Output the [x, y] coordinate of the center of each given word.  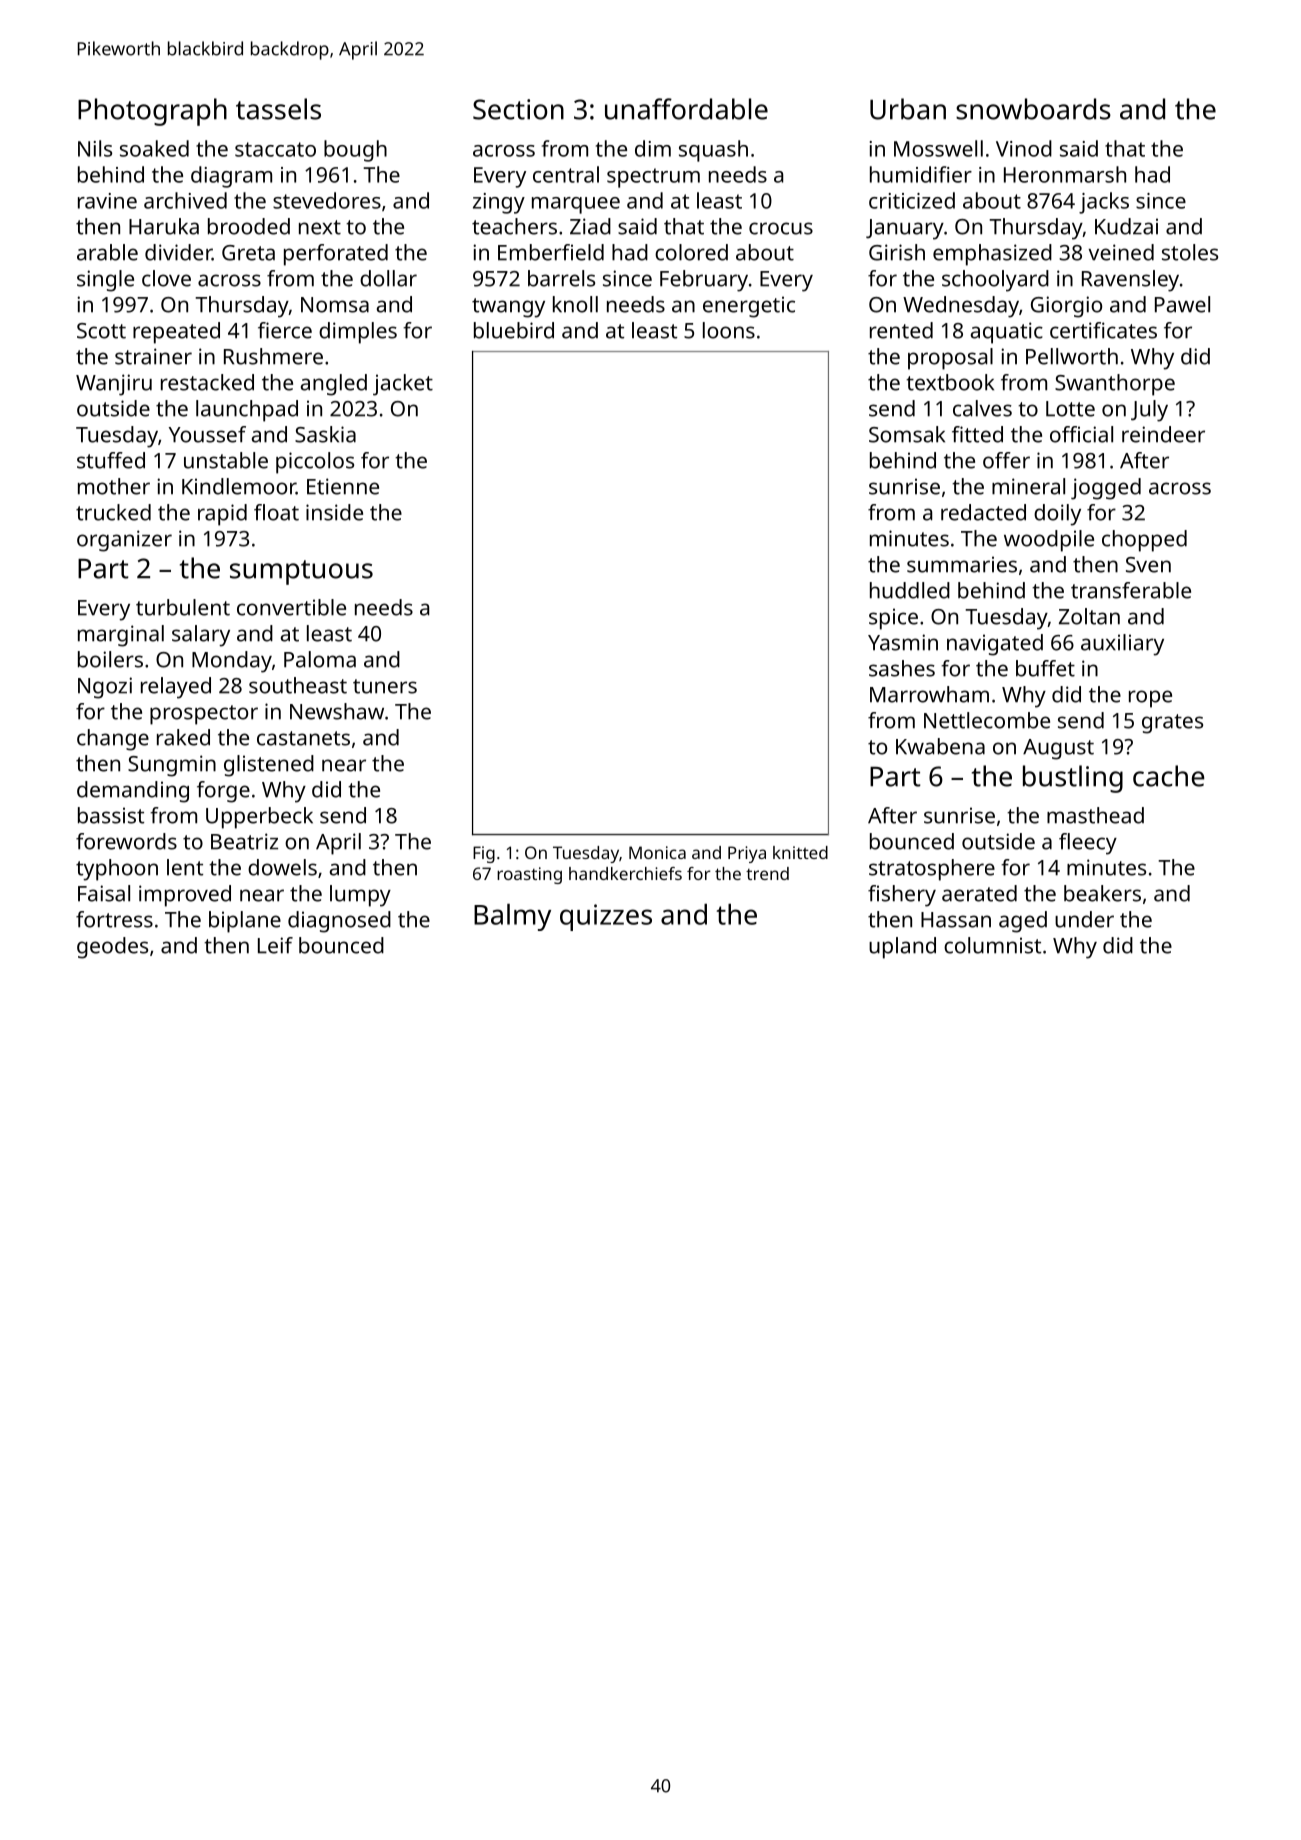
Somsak [907, 434]
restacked [207, 382]
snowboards [1033, 109]
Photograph [152, 112]
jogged [1106, 489]
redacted [983, 512]
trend [767, 873]
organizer [124, 541]
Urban [908, 109]
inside [334, 512]
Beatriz [244, 841]
